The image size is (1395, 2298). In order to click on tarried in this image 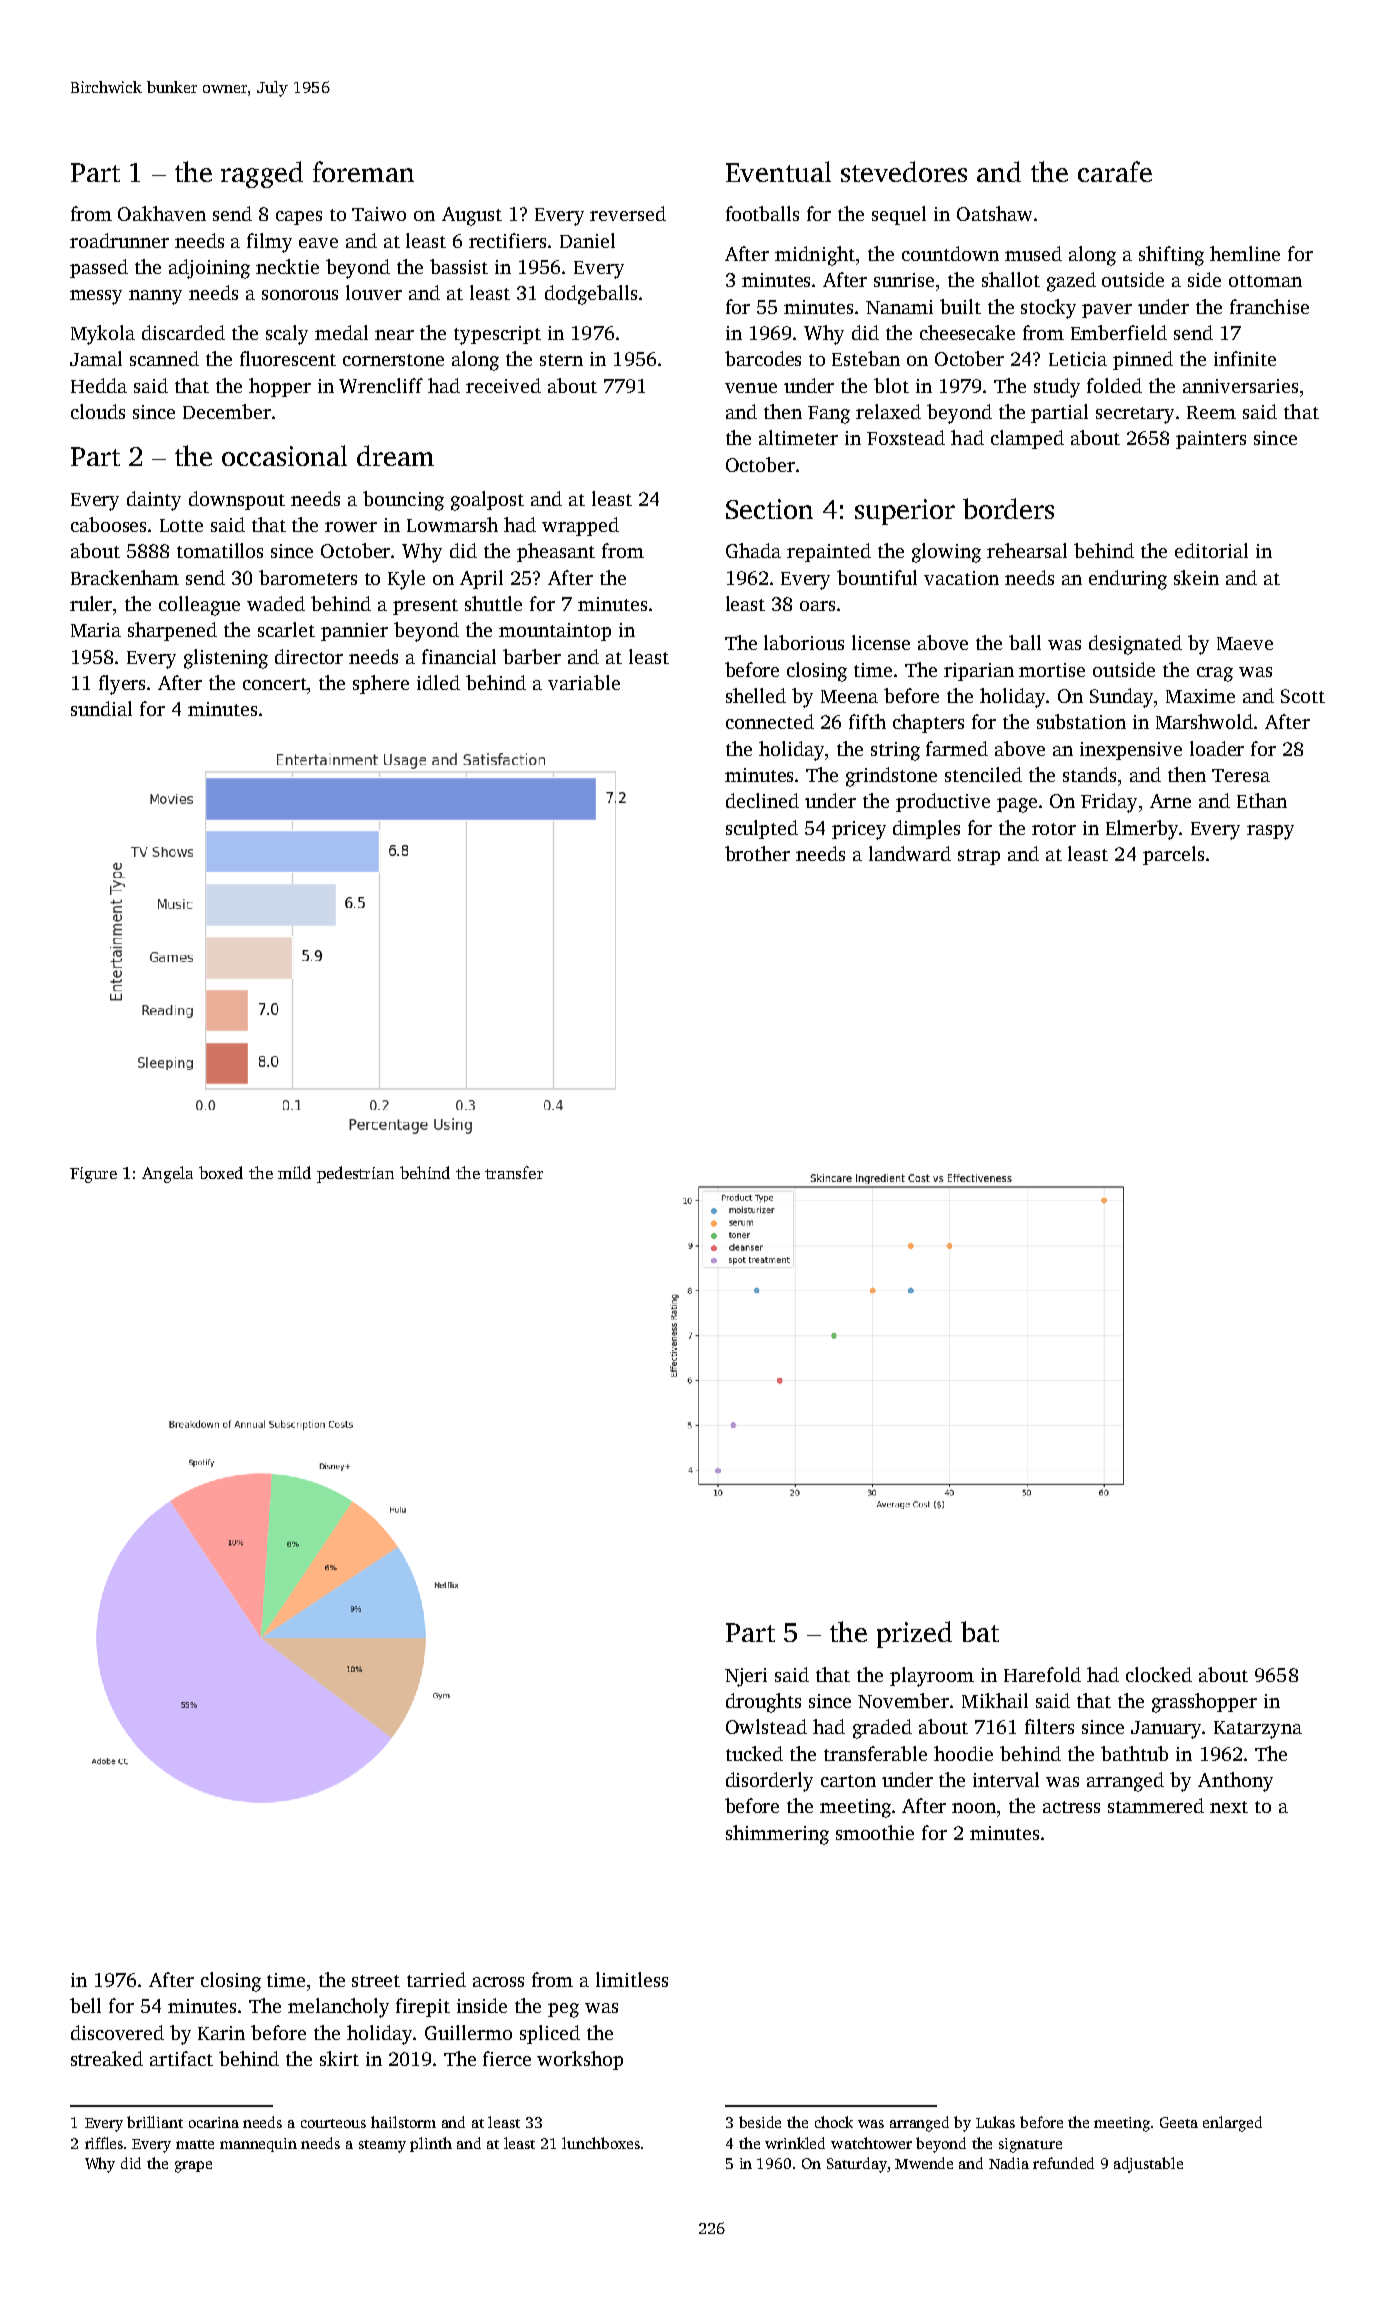, I will do `click(436, 1979)`.
